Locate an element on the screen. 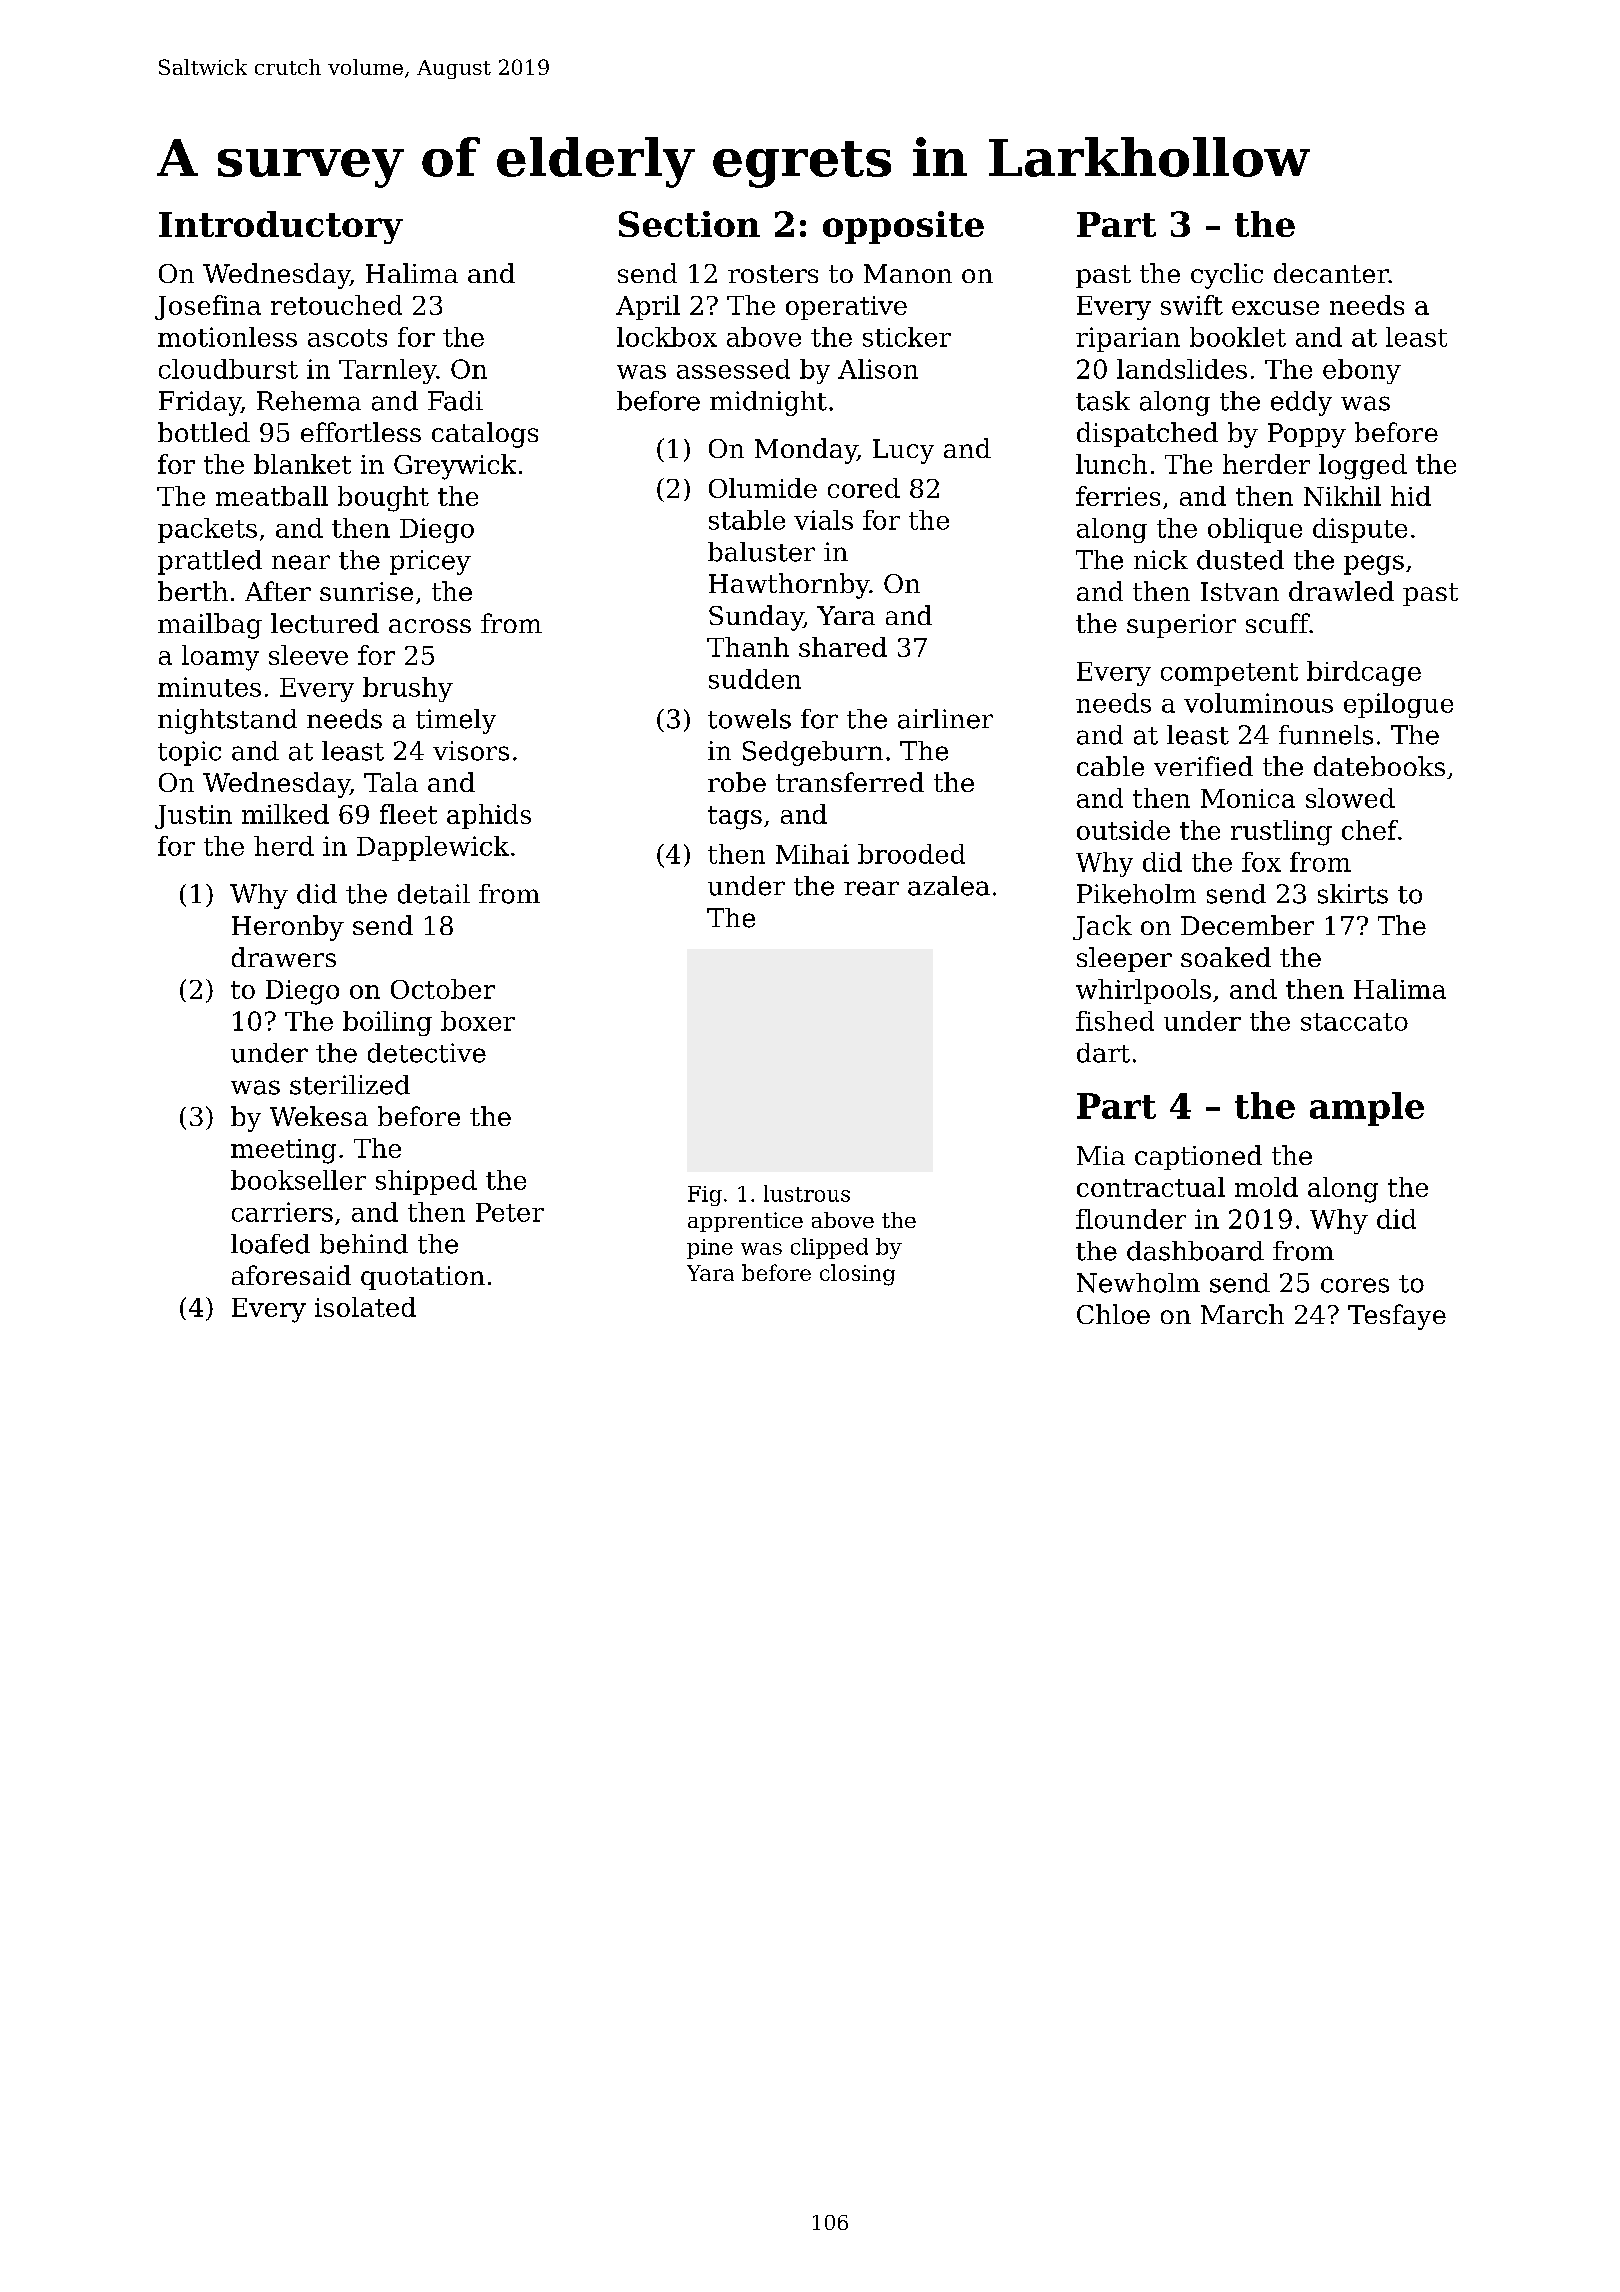 The height and width of the screenshot is (2292, 1620). birdcage is located at coordinates (1364, 673).
